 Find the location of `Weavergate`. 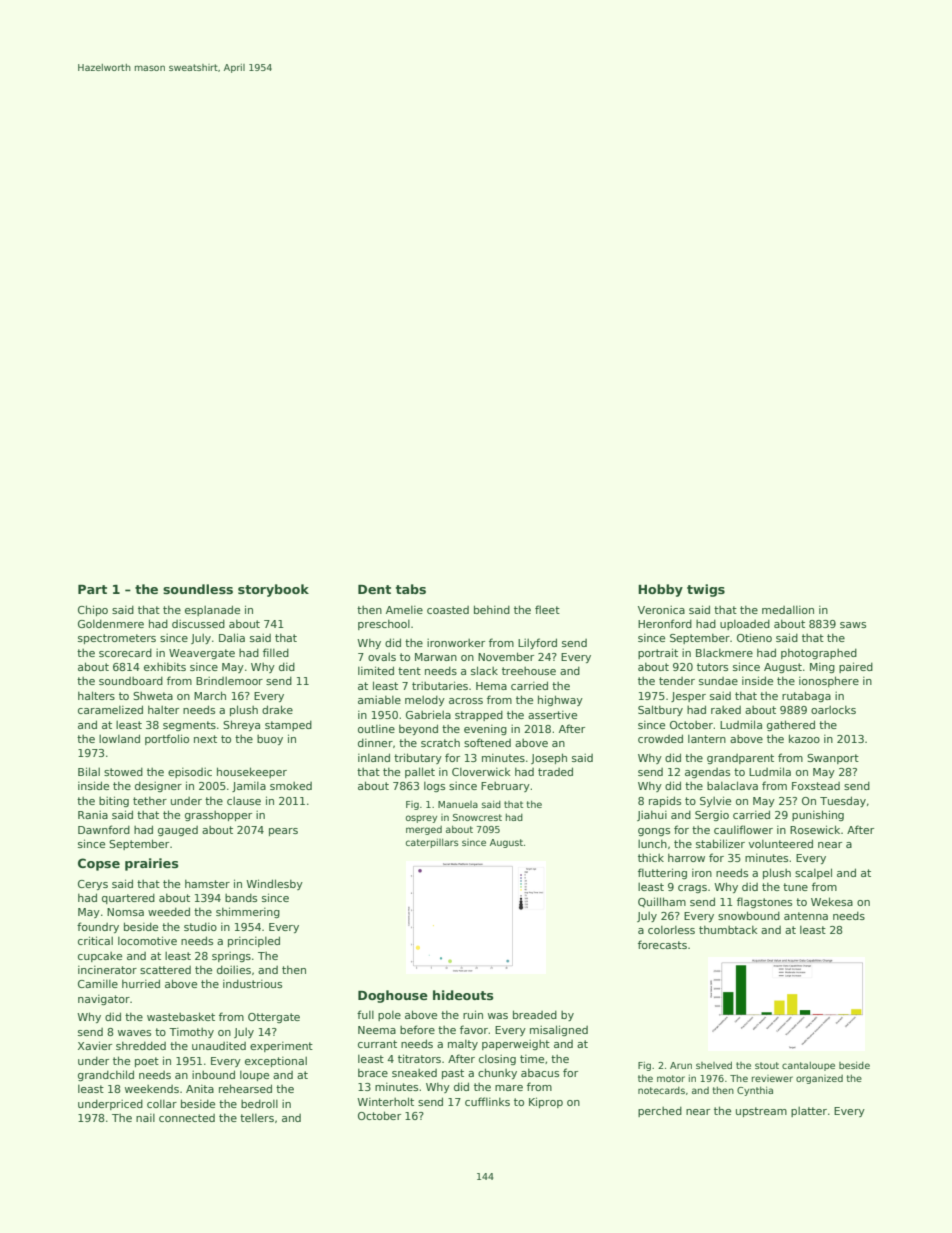

Weavergate is located at coordinates (202, 654).
